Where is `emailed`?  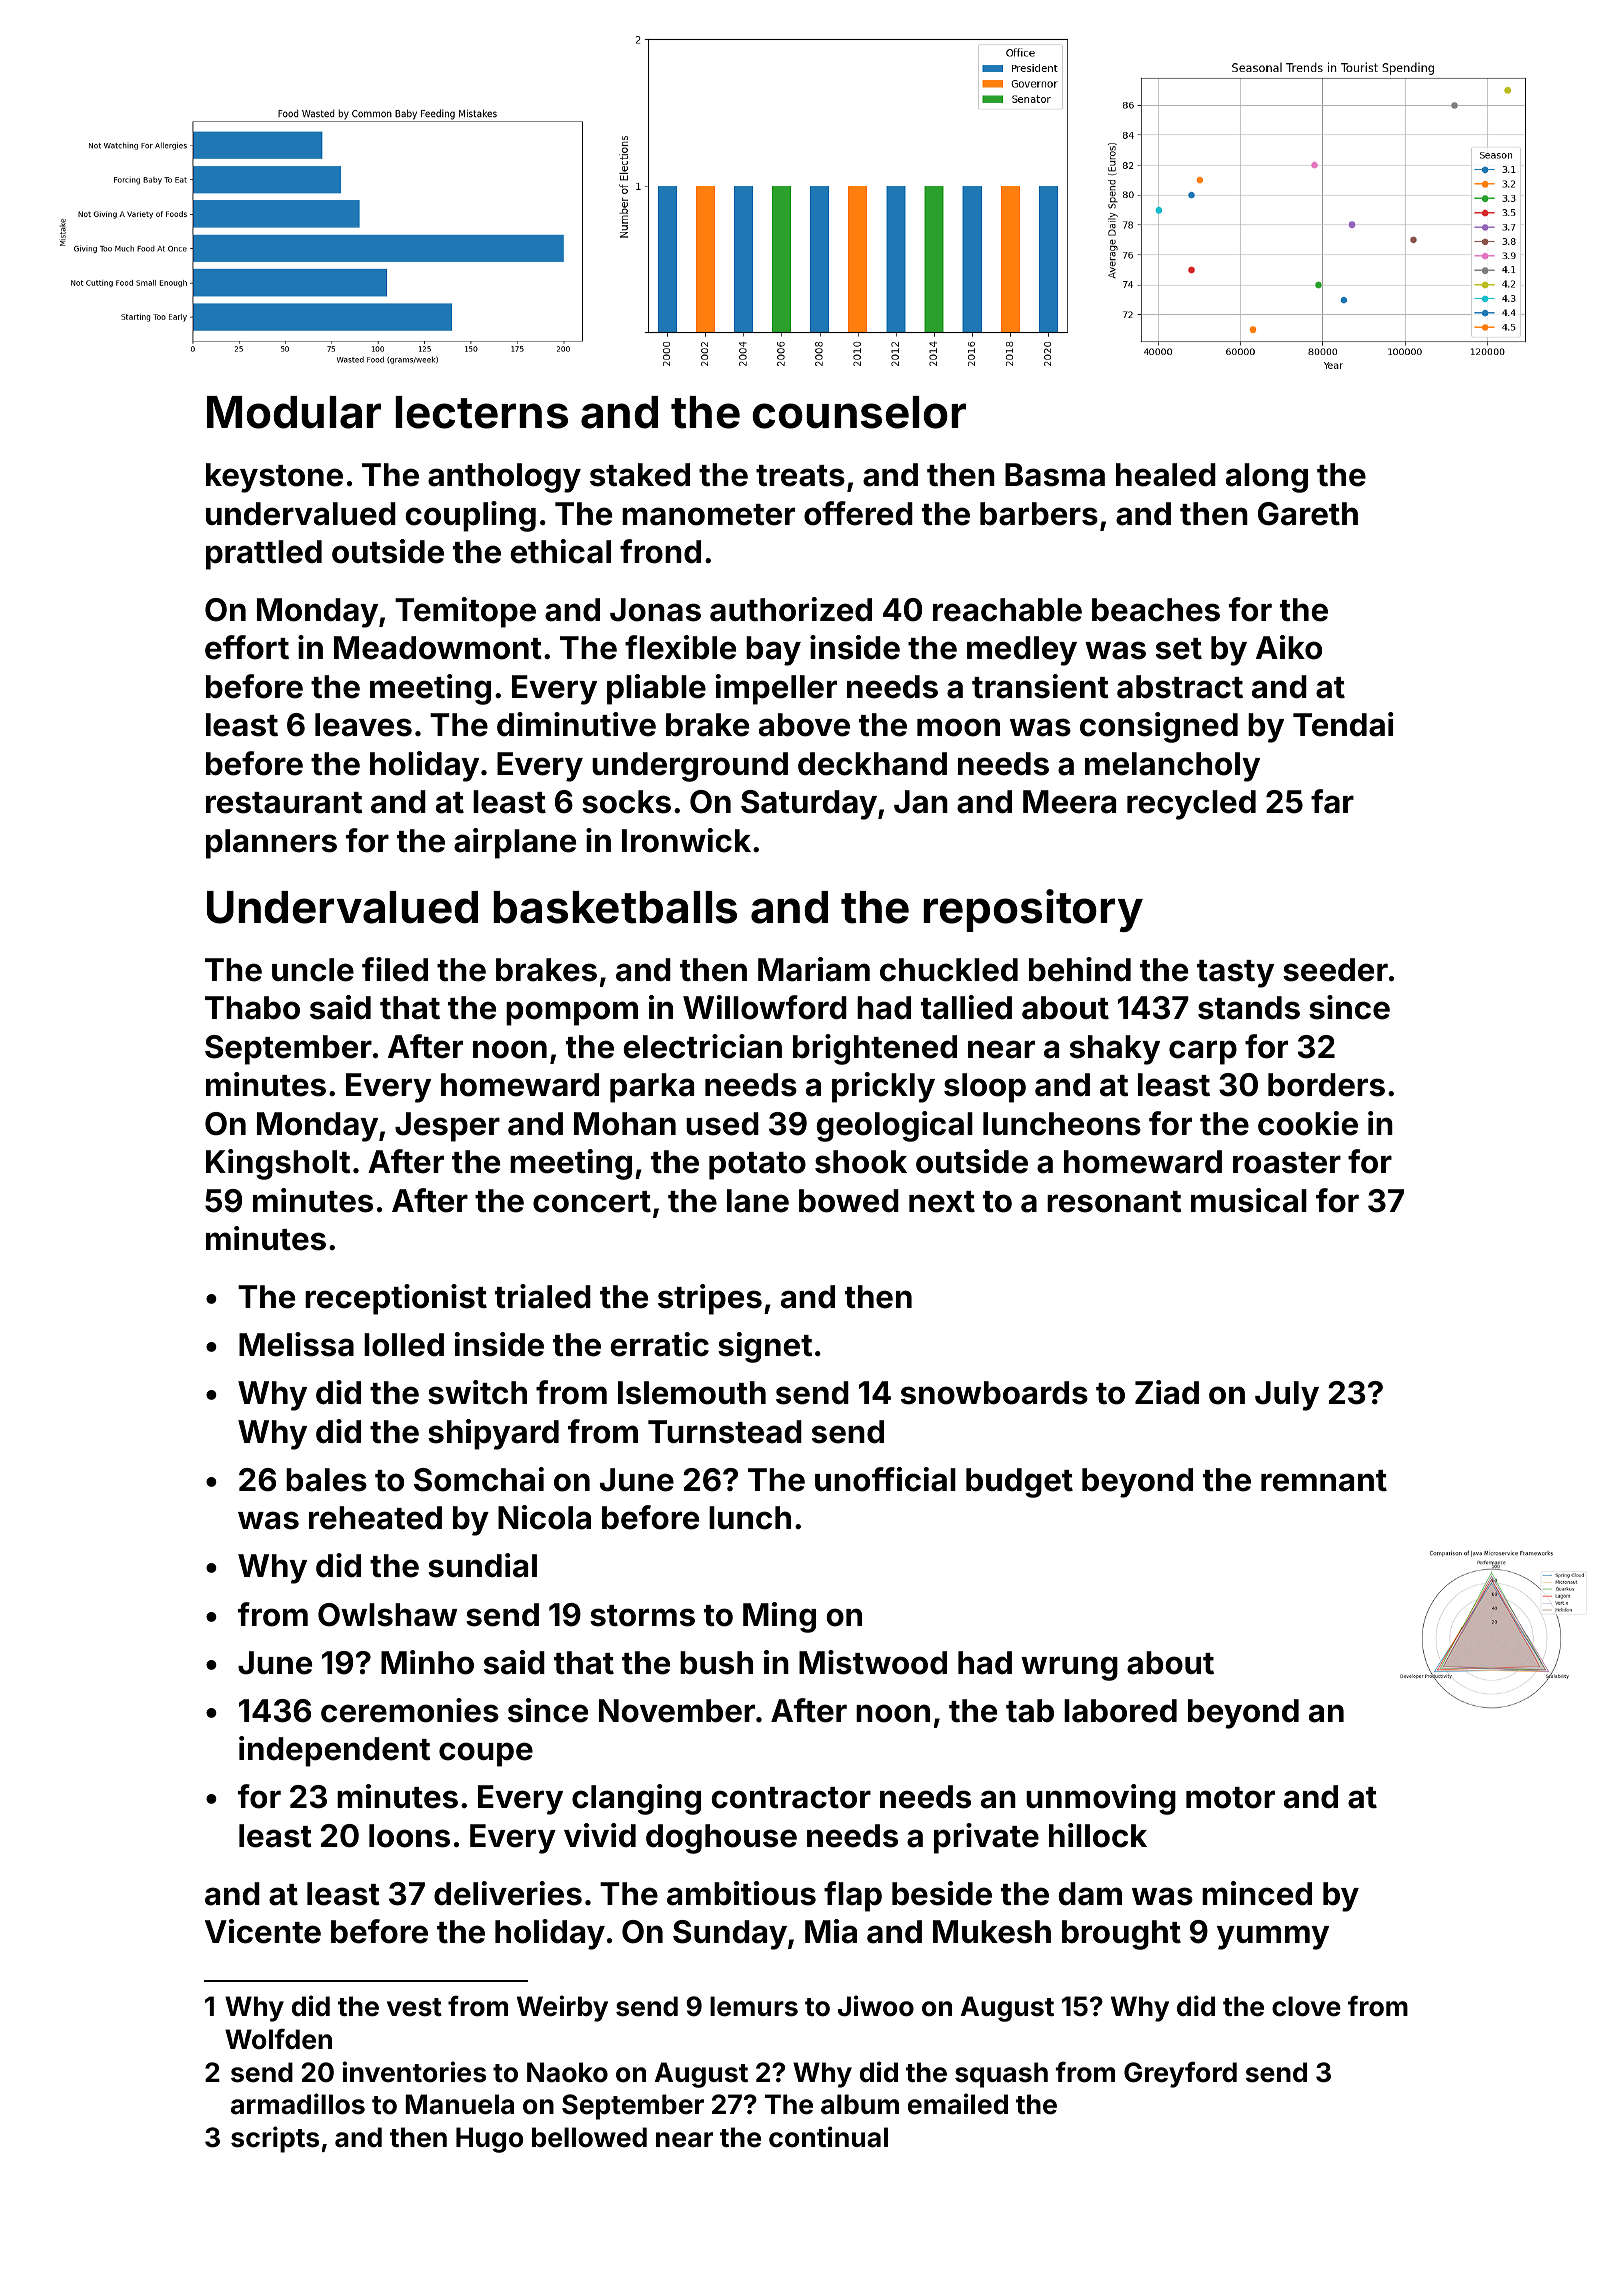 emailed is located at coordinates (958, 2104).
